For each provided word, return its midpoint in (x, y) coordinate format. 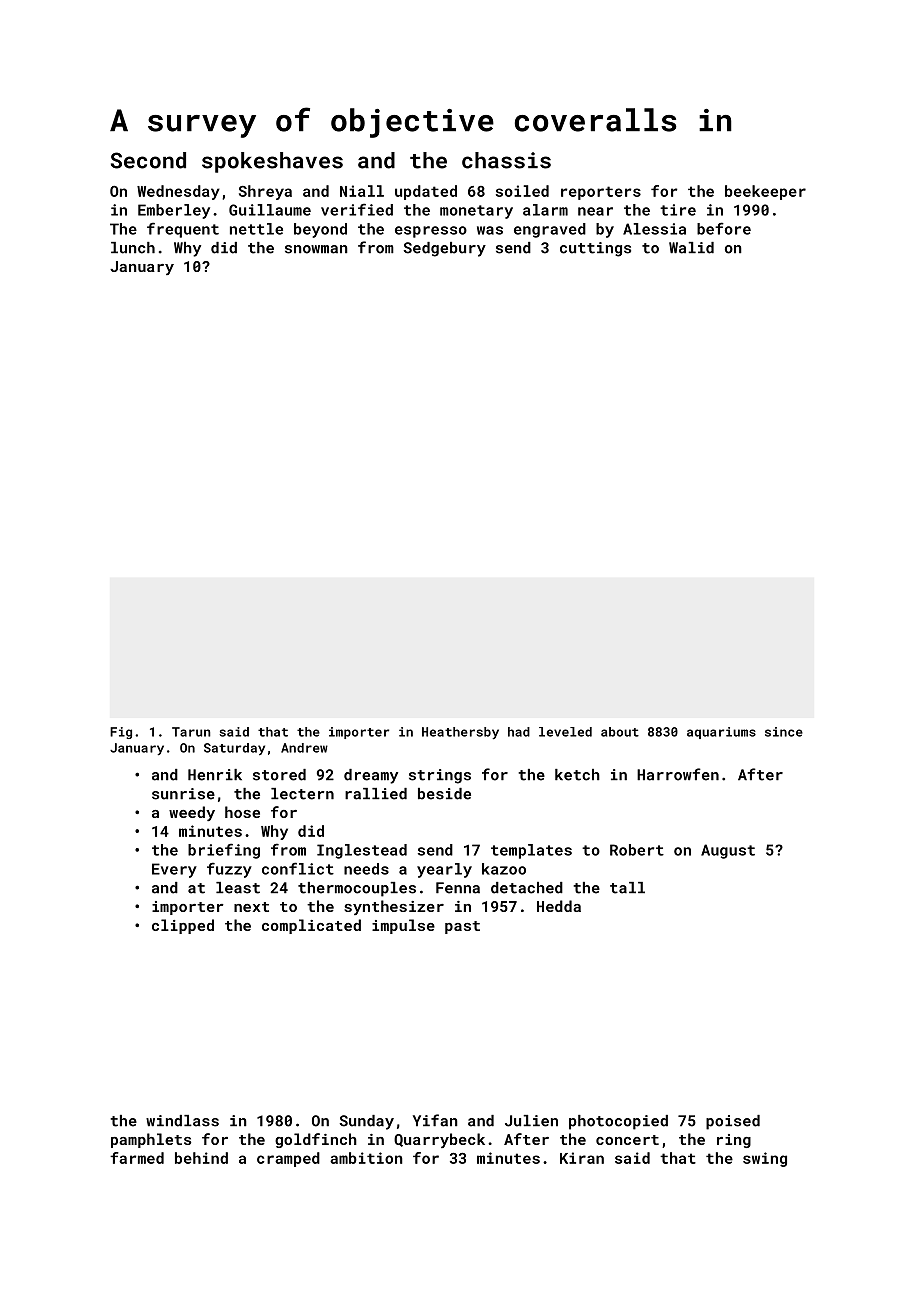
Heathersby (460, 733)
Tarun (191, 732)
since (784, 732)
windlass (182, 1121)
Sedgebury (444, 249)
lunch (133, 248)
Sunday (366, 1122)
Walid (691, 248)
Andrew (304, 748)
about (620, 732)
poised (733, 1122)
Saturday (234, 749)
